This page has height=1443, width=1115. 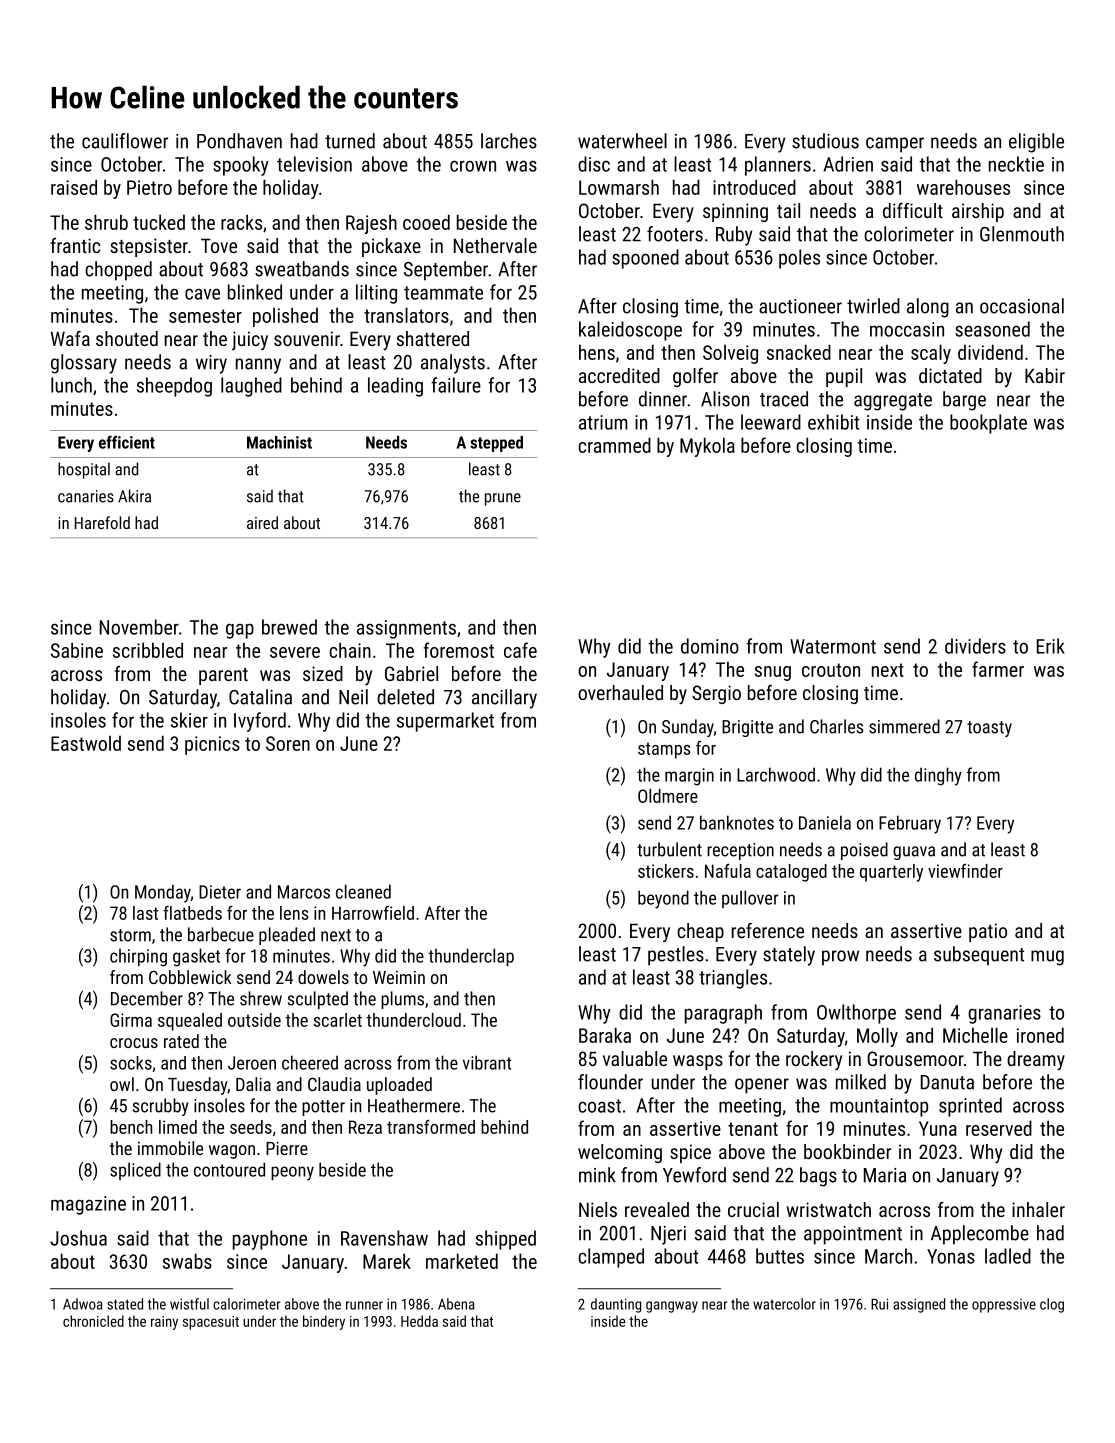 What do you see at coordinates (445, 722) in the page?
I see `supermarket` at bounding box center [445, 722].
